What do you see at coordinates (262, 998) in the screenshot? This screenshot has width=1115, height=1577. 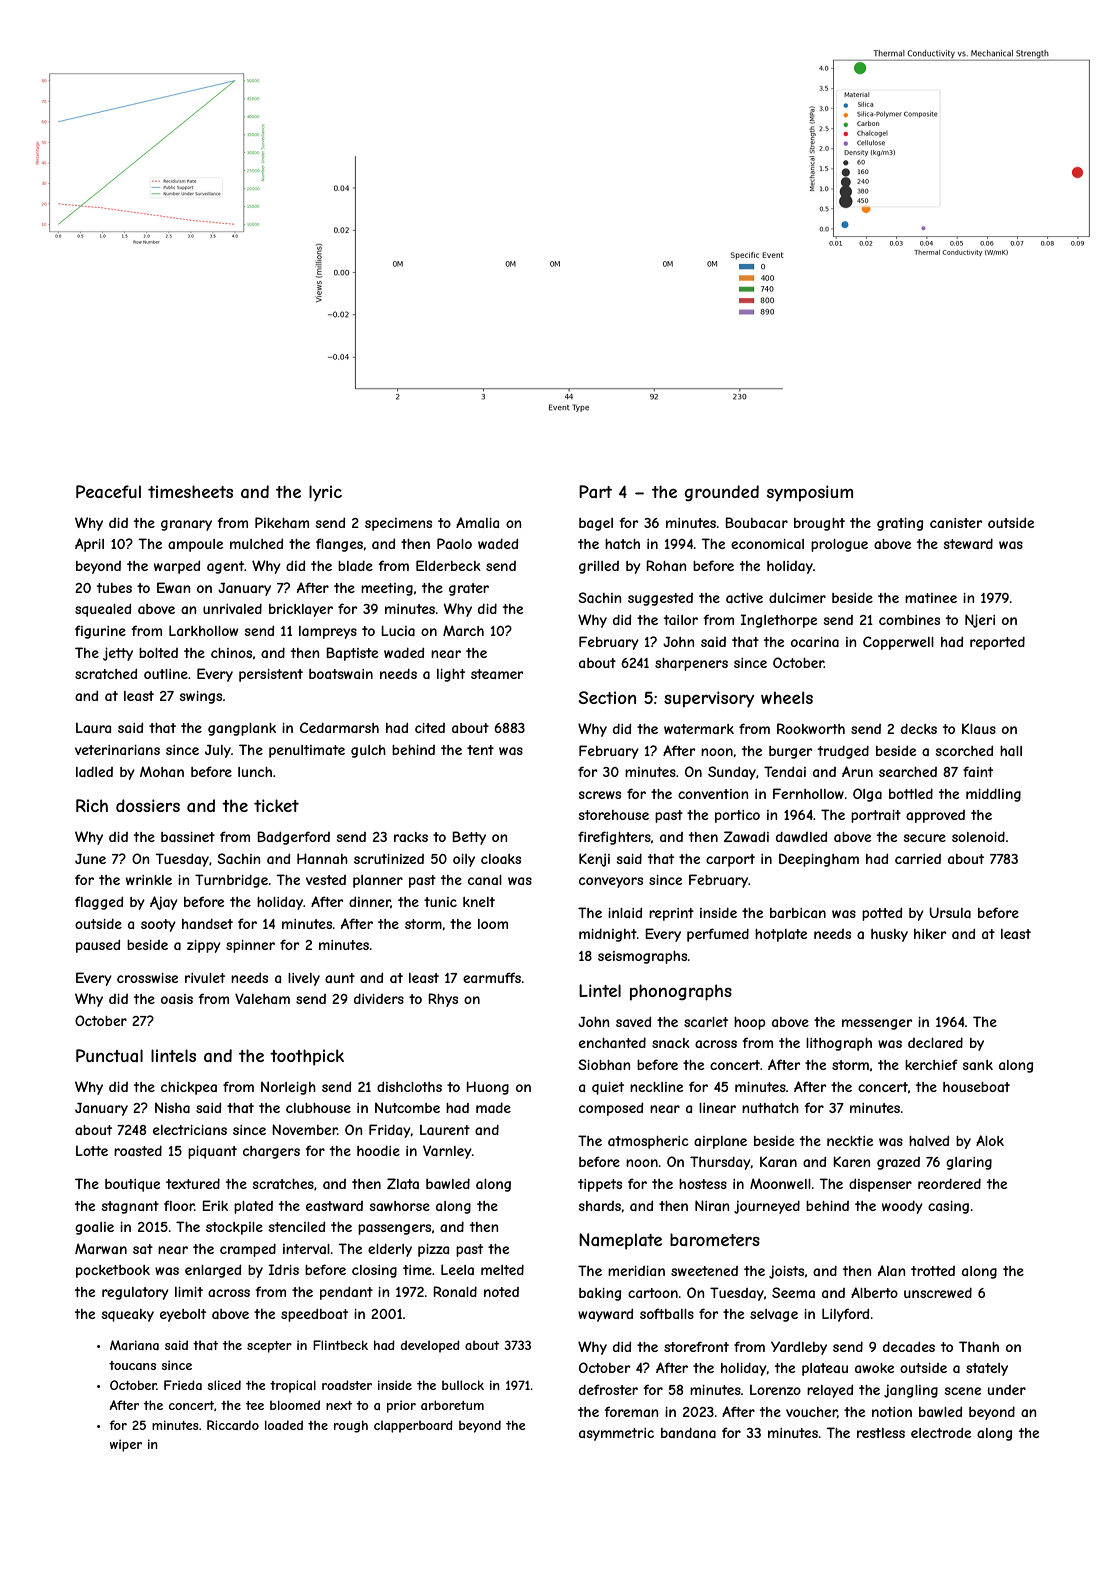 I see `Valeham` at bounding box center [262, 998].
